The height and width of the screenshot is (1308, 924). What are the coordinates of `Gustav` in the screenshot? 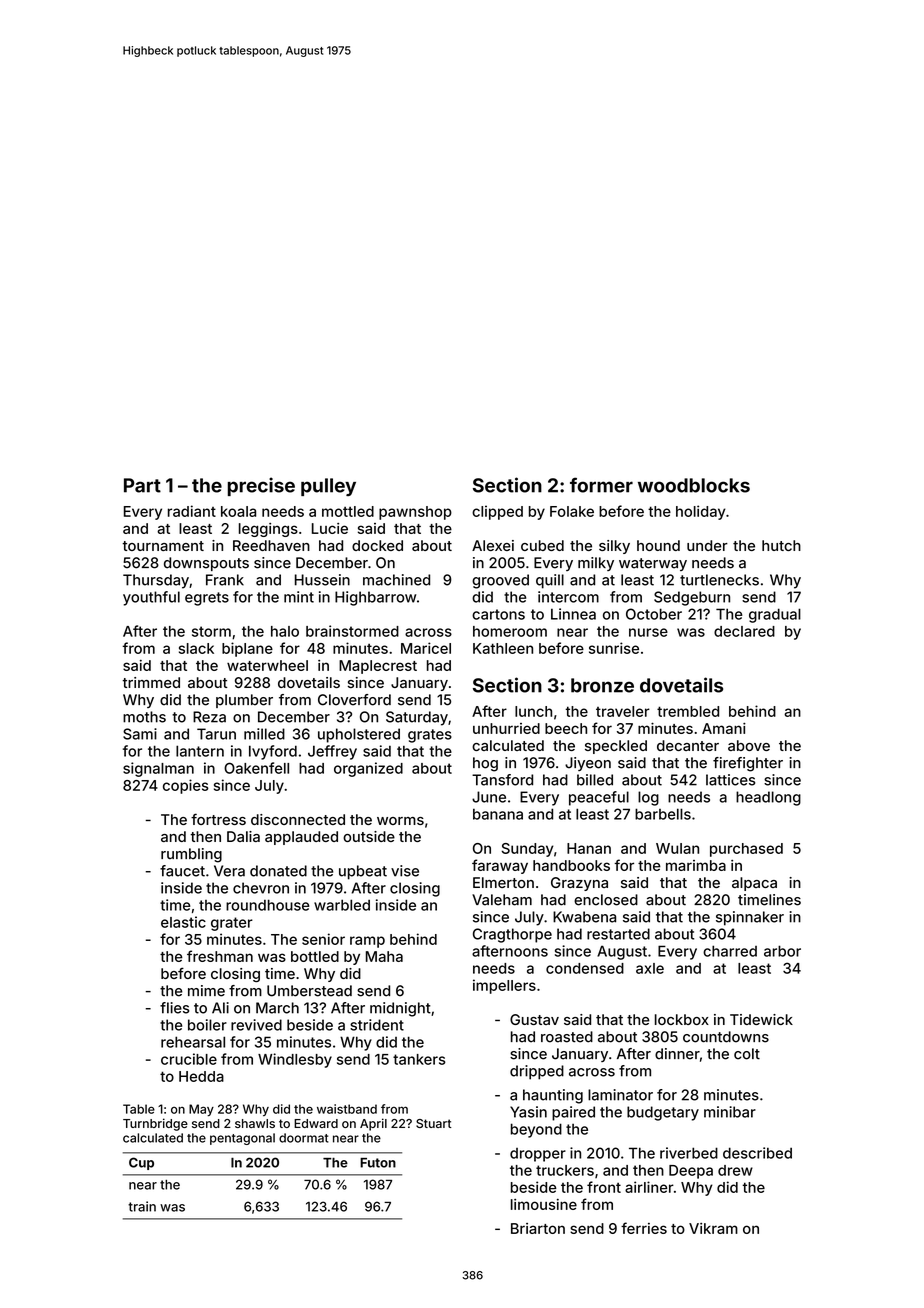 It's located at (534, 1019).
